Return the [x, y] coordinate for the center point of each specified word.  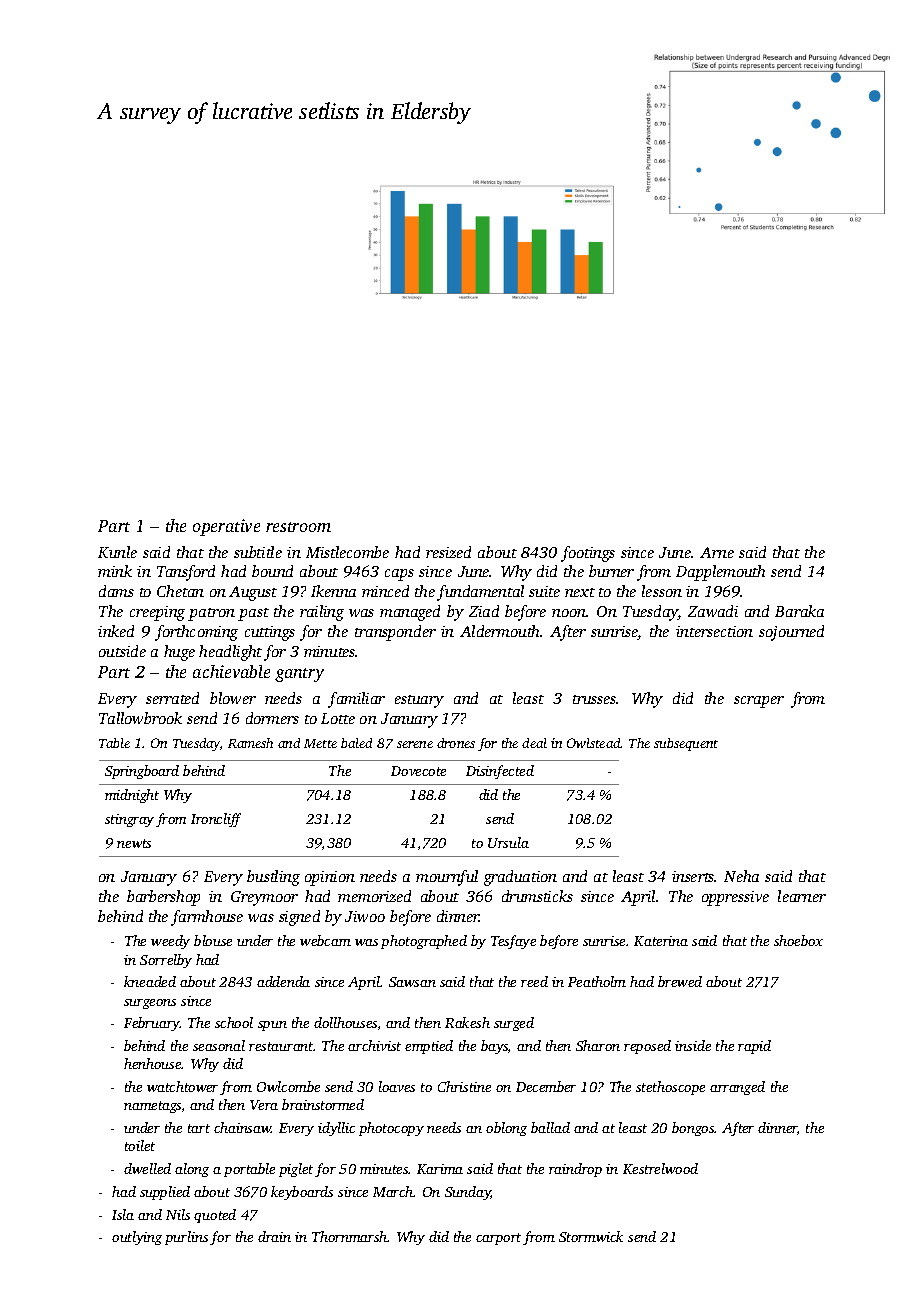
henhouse [153, 1063]
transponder [395, 633]
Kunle [117, 552]
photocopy [391, 1129]
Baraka [799, 611]
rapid [754, 1047]
